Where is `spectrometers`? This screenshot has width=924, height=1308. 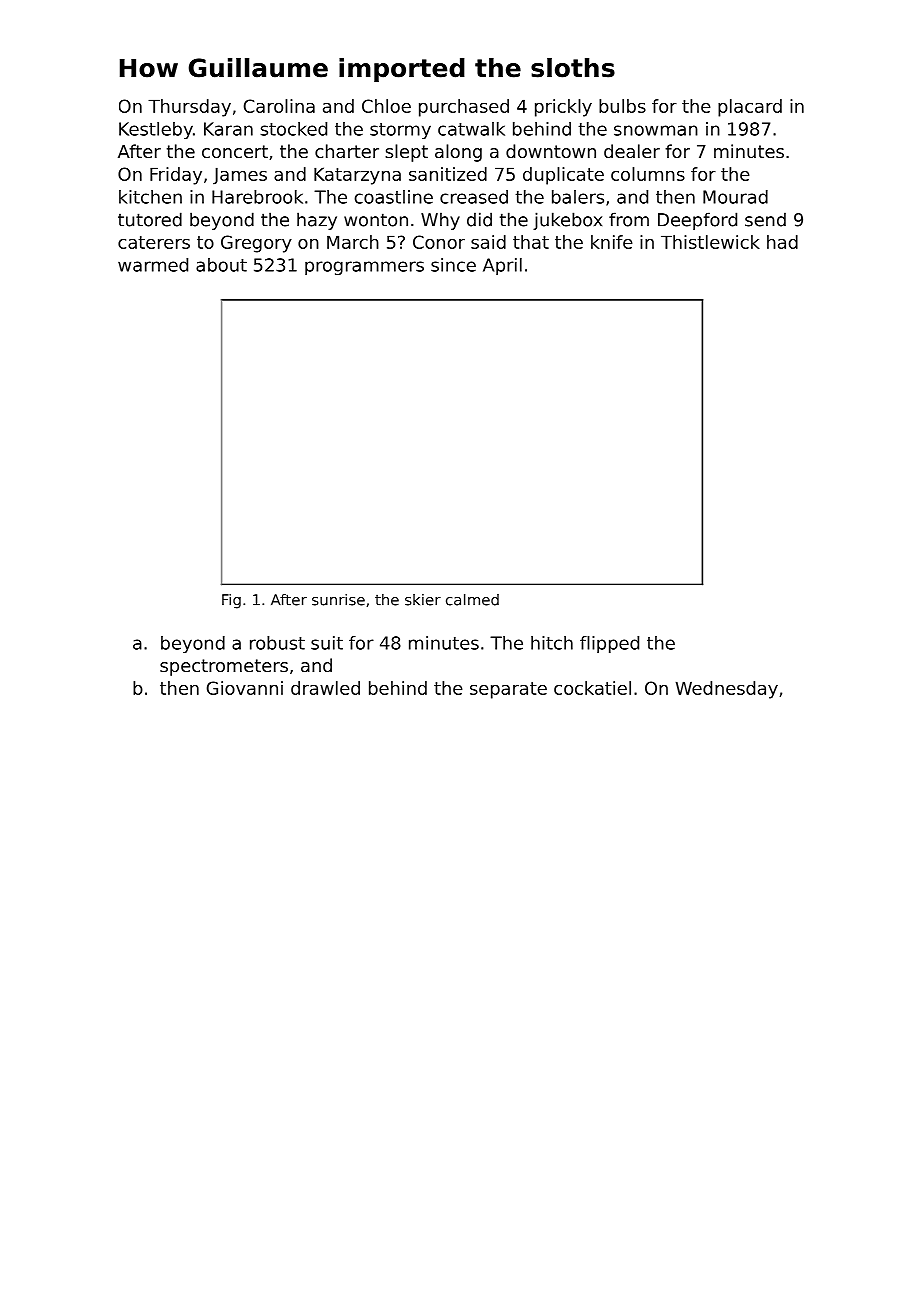 spectrometers is located at coordinates (224, 667).
